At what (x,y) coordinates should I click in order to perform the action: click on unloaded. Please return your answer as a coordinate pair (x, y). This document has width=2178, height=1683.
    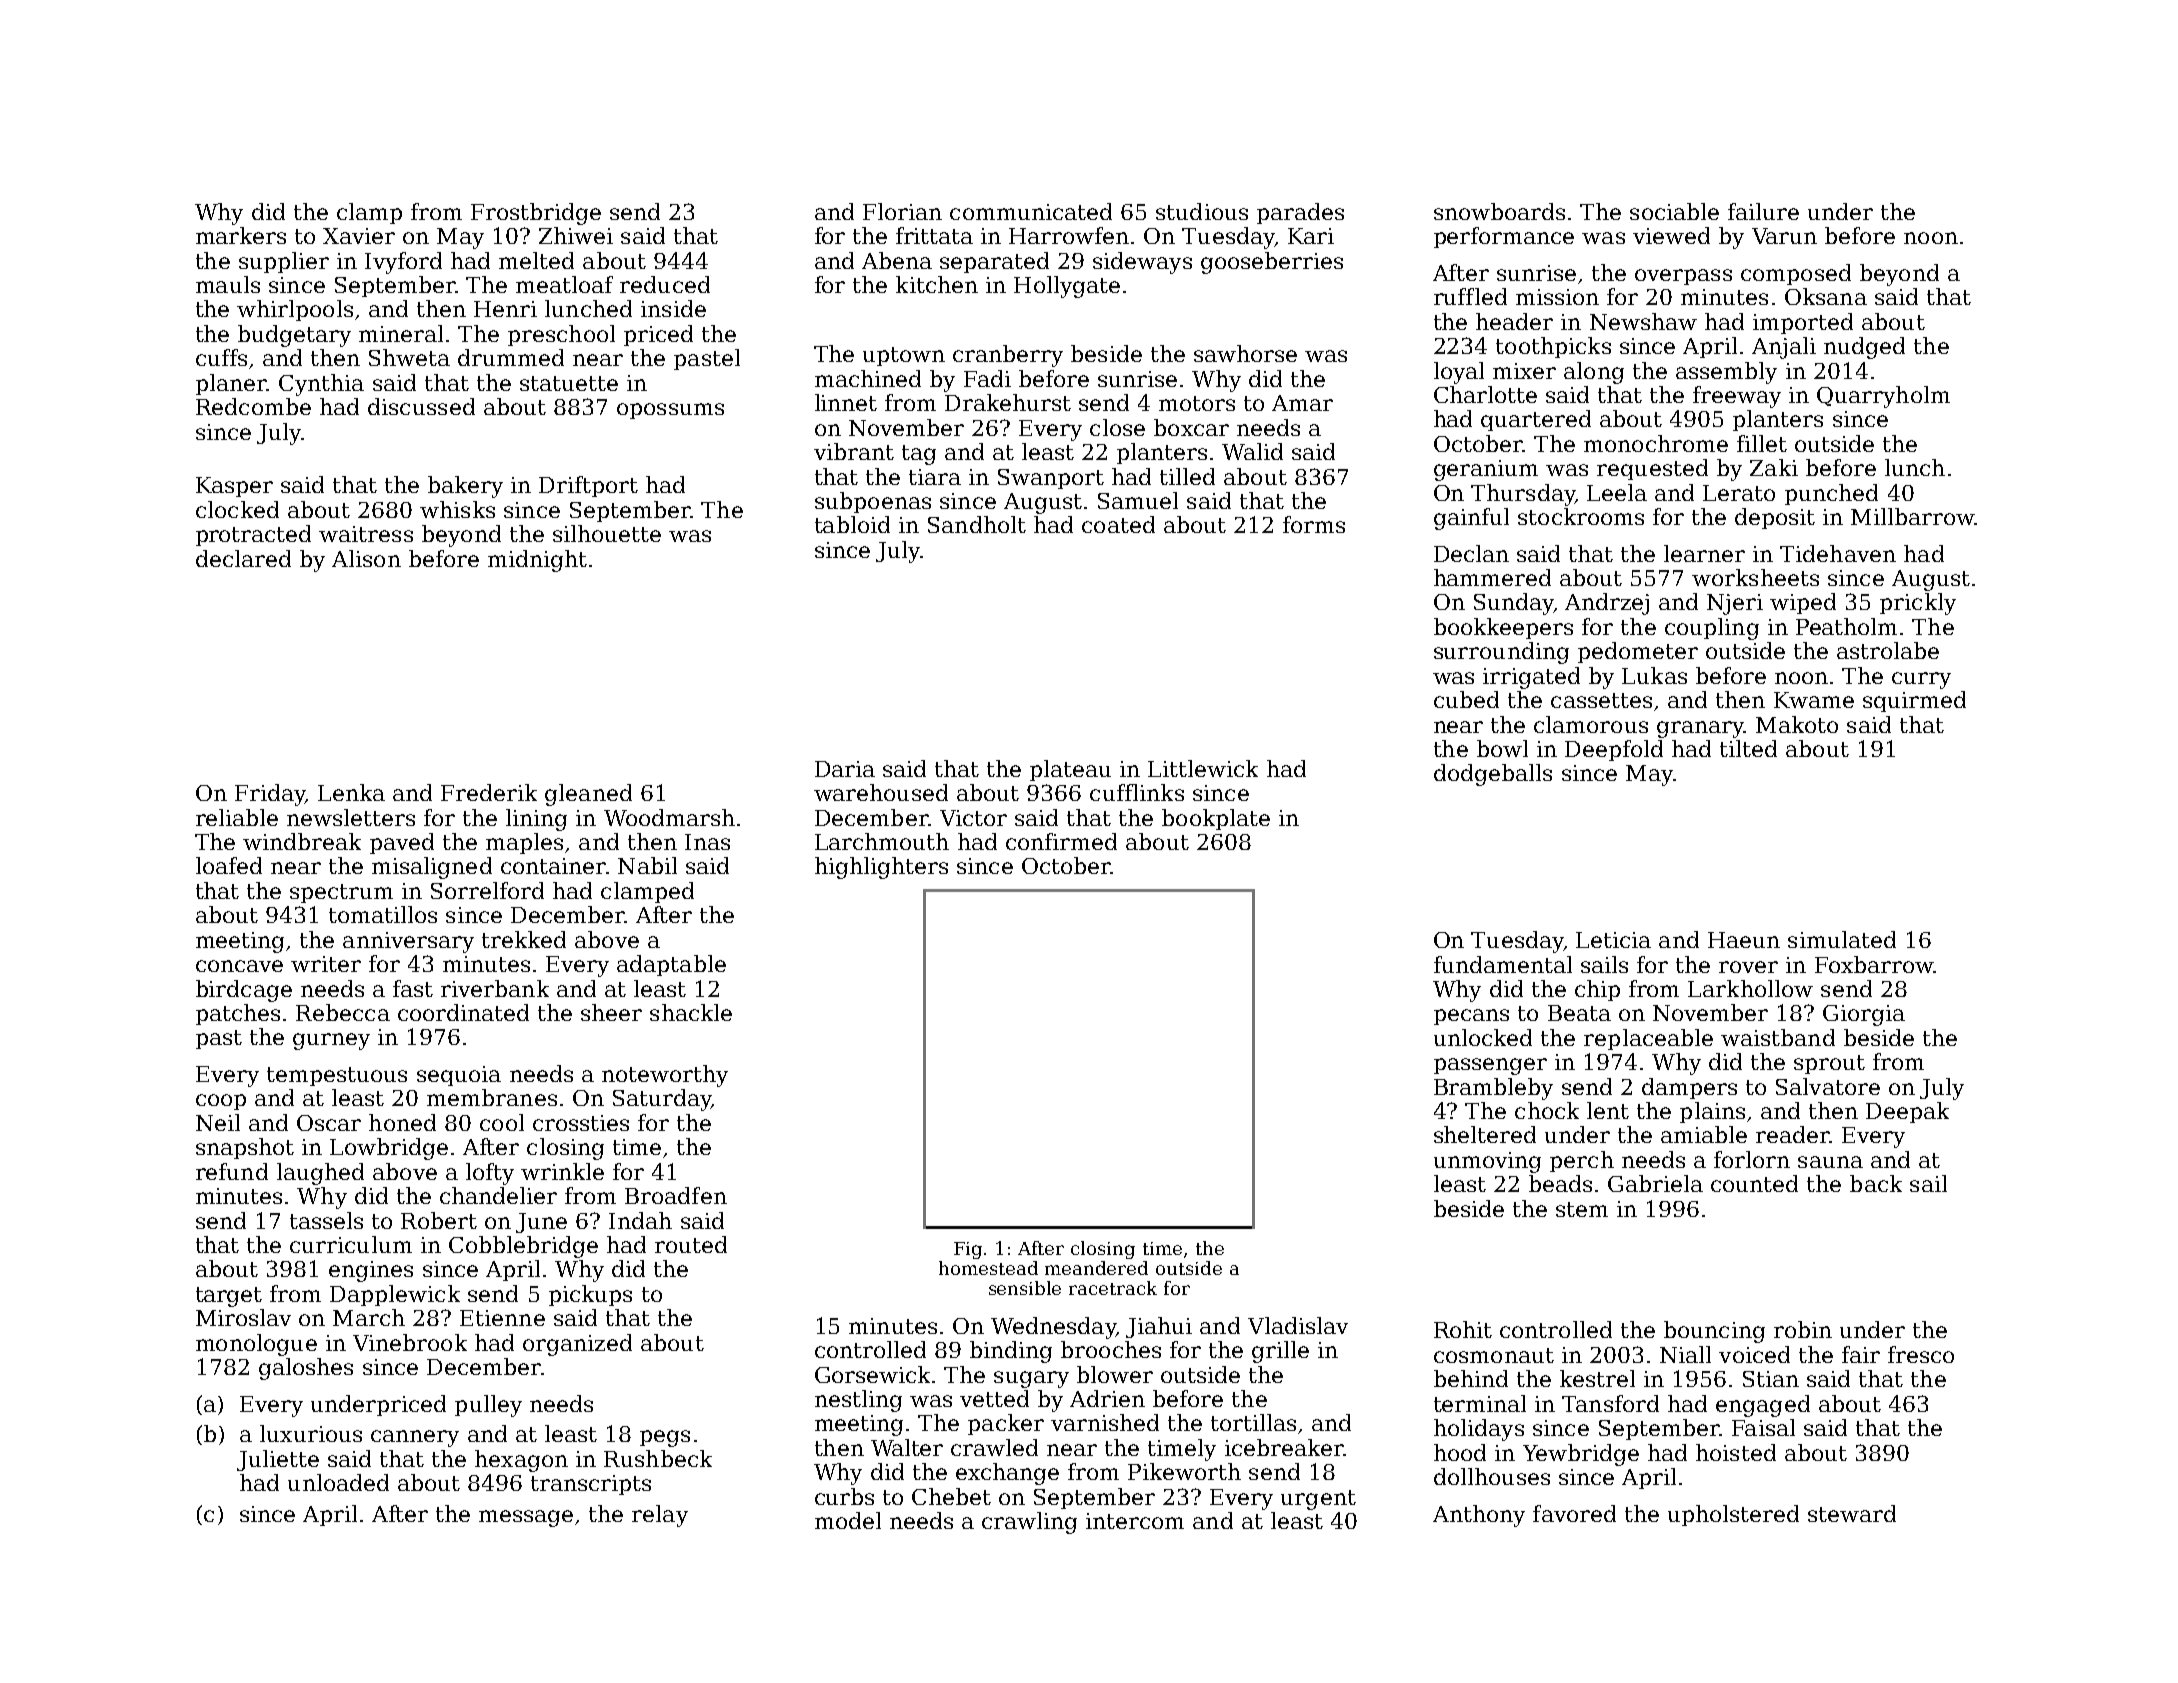
    Looking at the image, I should click on (338, 1482).
